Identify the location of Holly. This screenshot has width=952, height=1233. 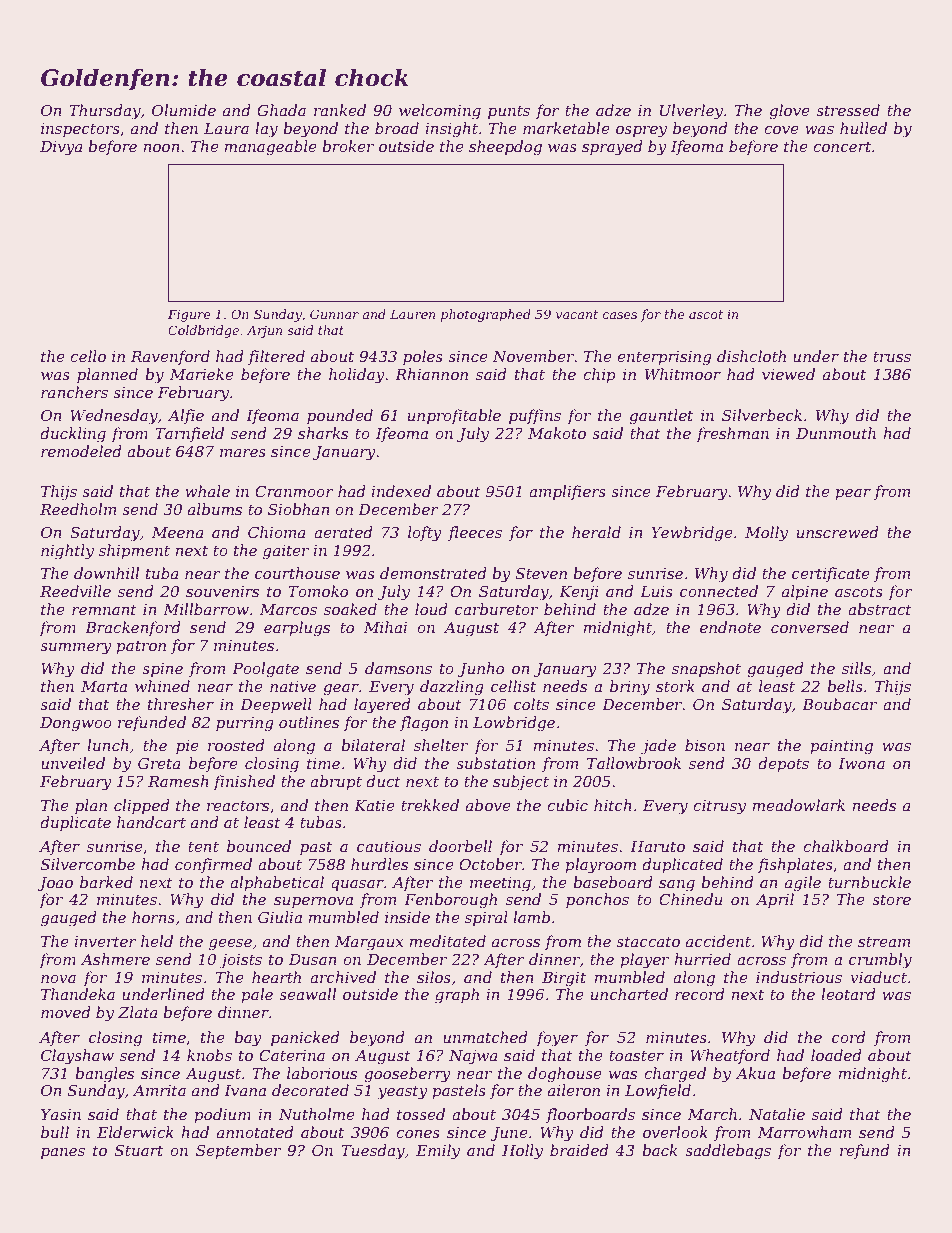
(522, 1152).
